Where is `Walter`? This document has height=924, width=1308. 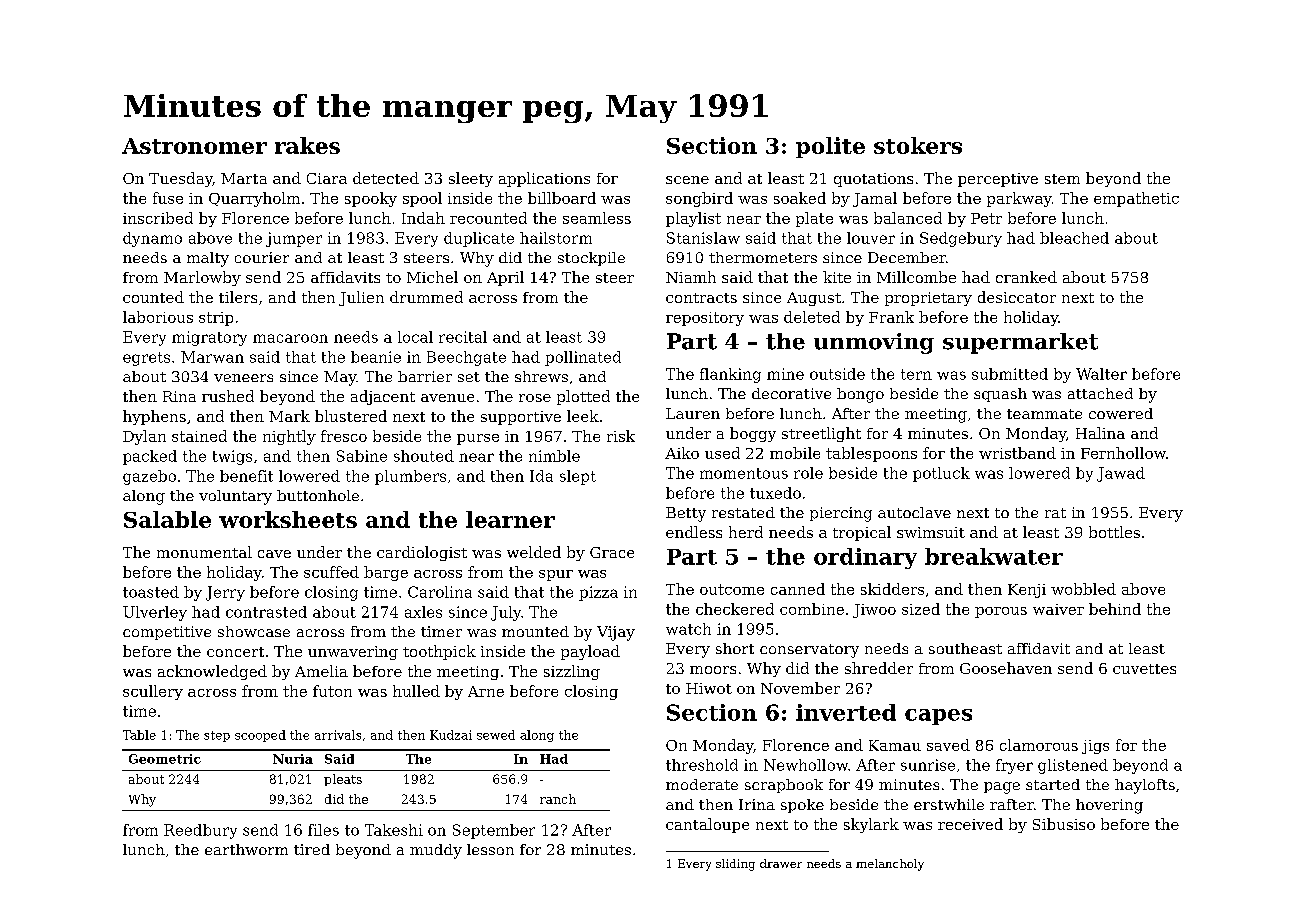
Walter is located at coordinates (1101, 374).
